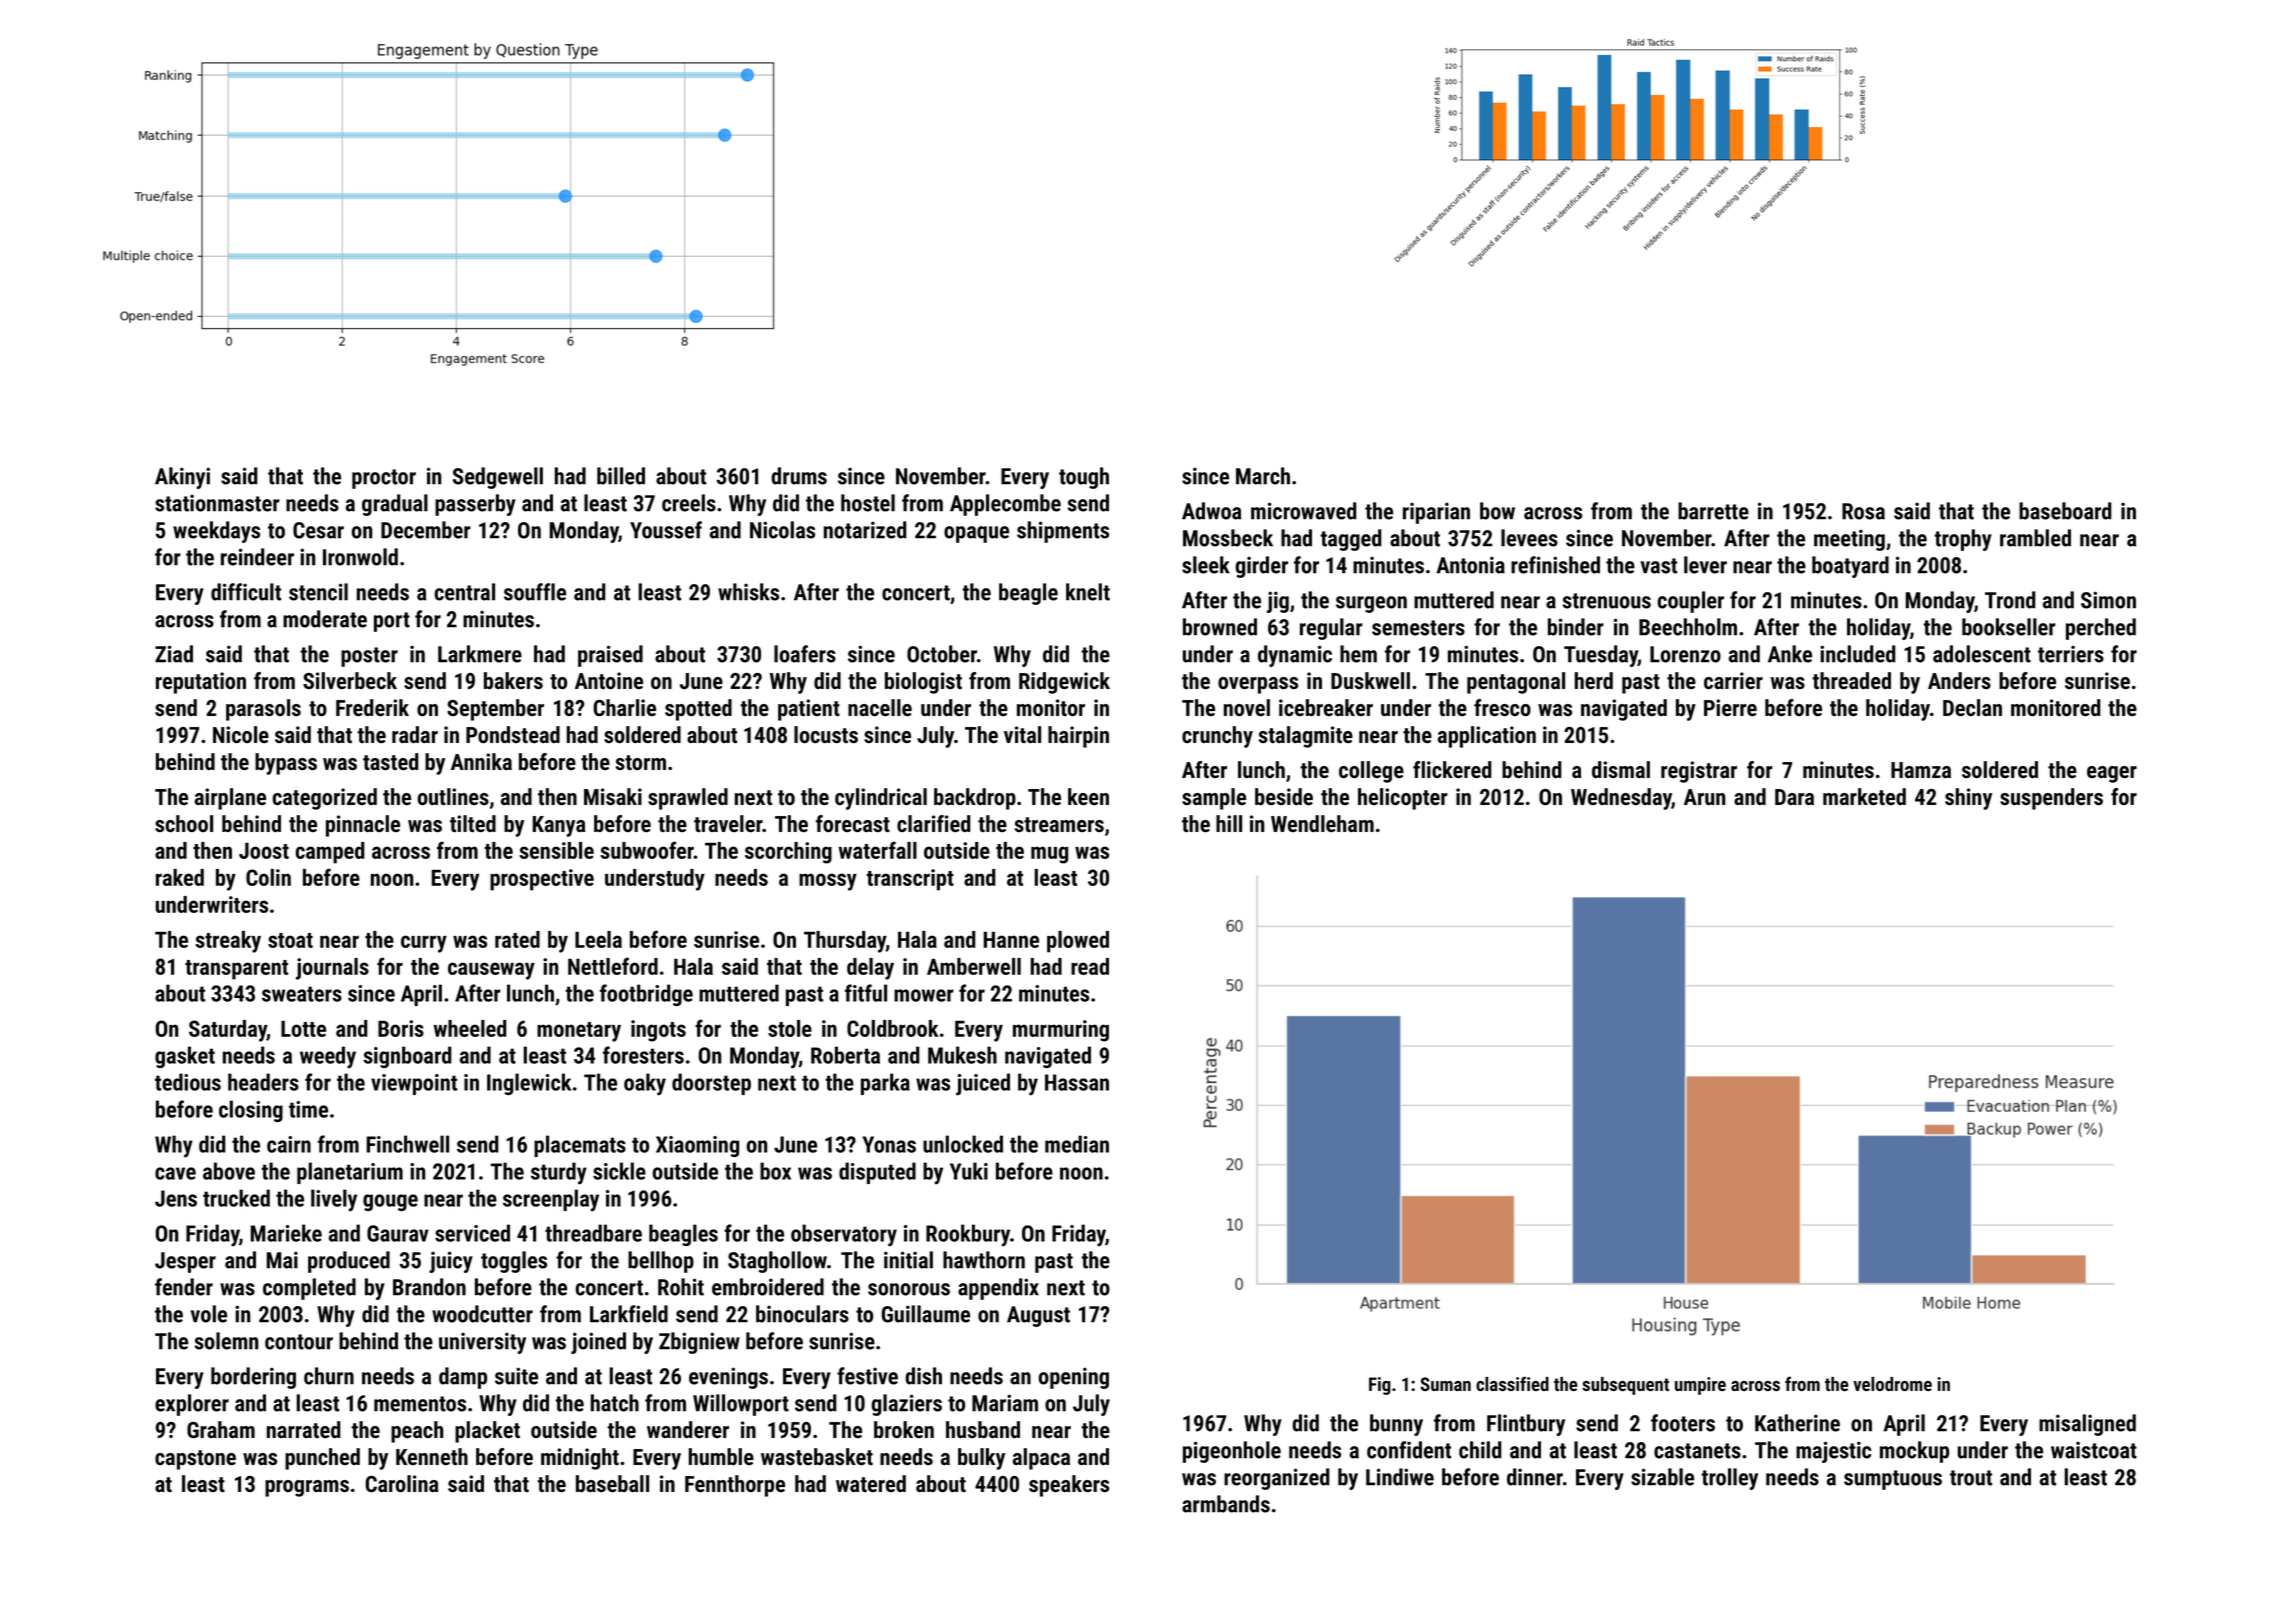  What do you see at coordinates (1400, 1477) in the screenshot?
I see `Lindiwe` at bounding box center [1400, 1477].
